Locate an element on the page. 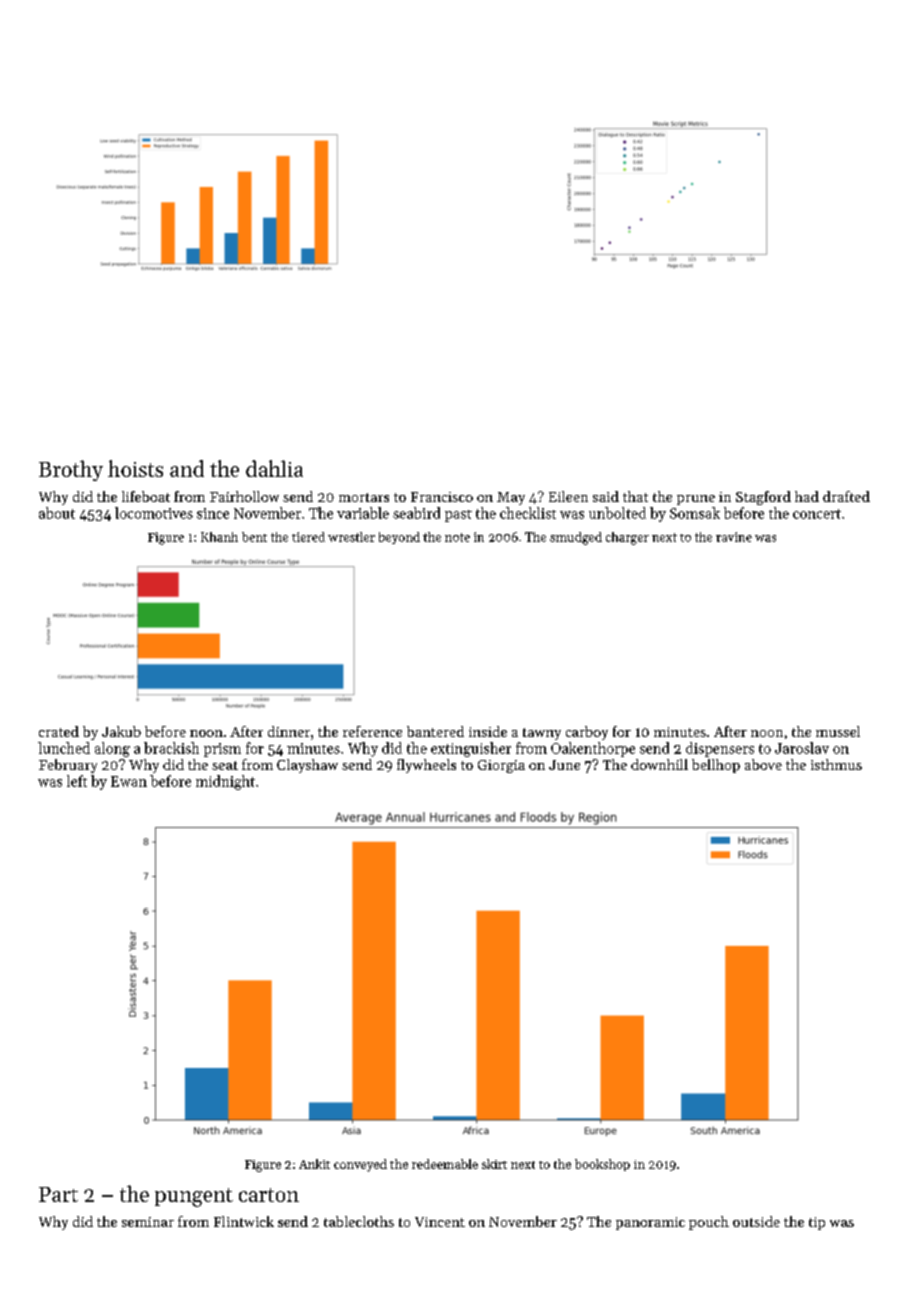  seminar is located at coordinates (148, 1222).
